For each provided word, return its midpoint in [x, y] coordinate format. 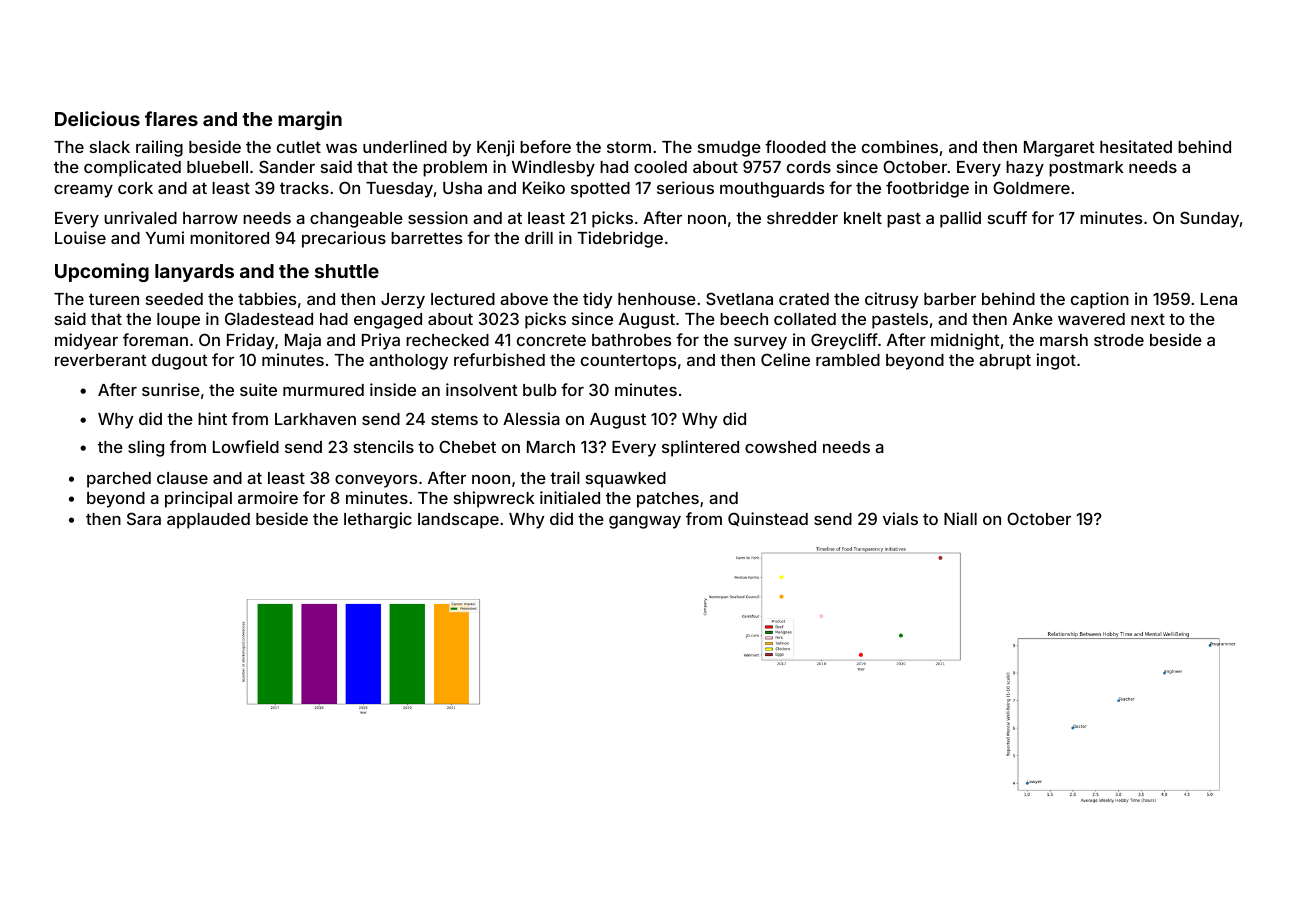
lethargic [378, 520]
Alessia [531, 418]
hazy [1025, 169]
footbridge [927, 189]
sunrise [171, 389]
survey [760, 343]
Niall [960, 518]
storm [629, 147]
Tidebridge [620, 239]
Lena [1219, 299]
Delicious [97, 118]
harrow [210, 218]
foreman [155, 339]
